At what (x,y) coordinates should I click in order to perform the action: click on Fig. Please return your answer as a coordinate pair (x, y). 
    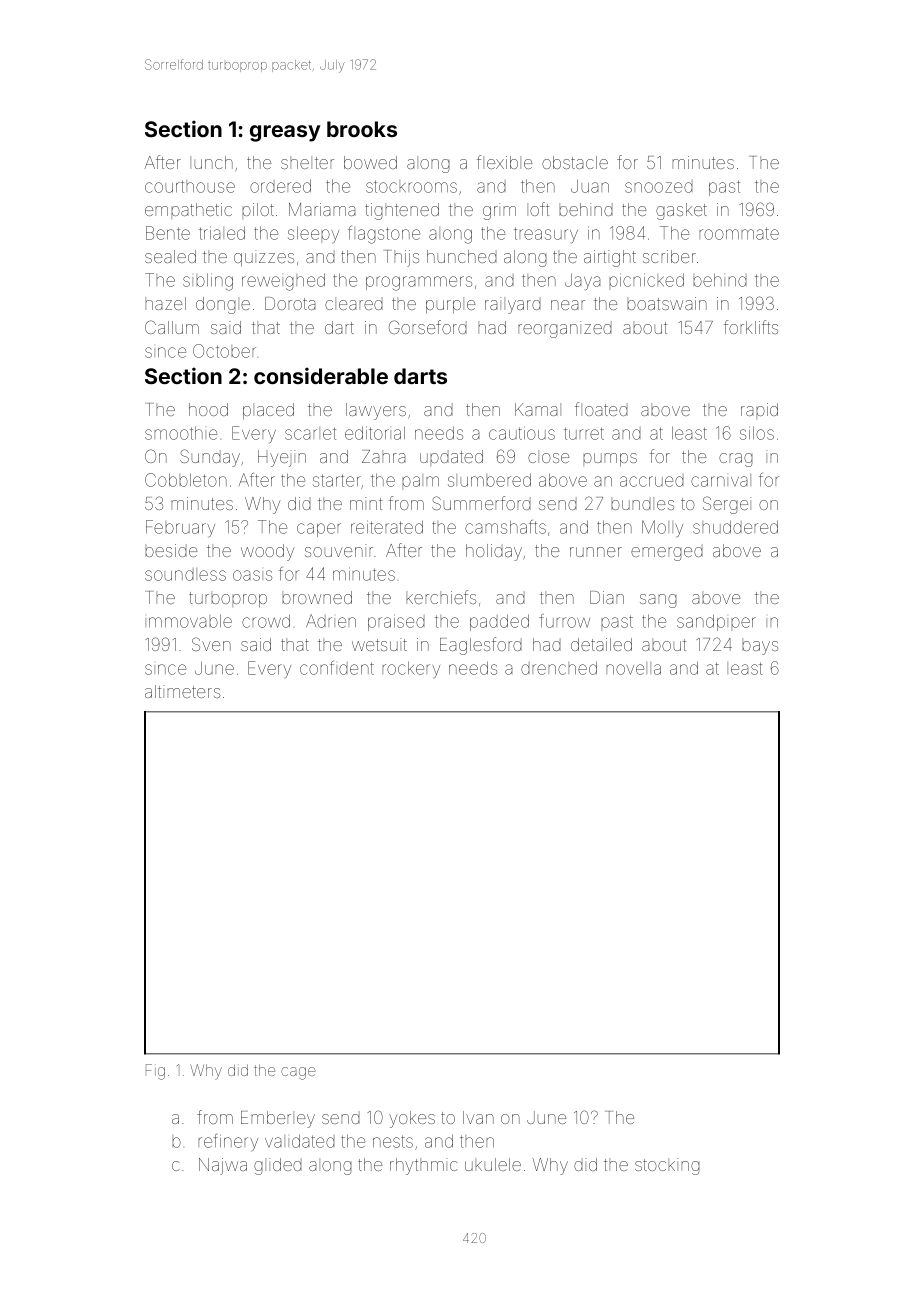
    Looking at the image, I should click on (155, 1072).
